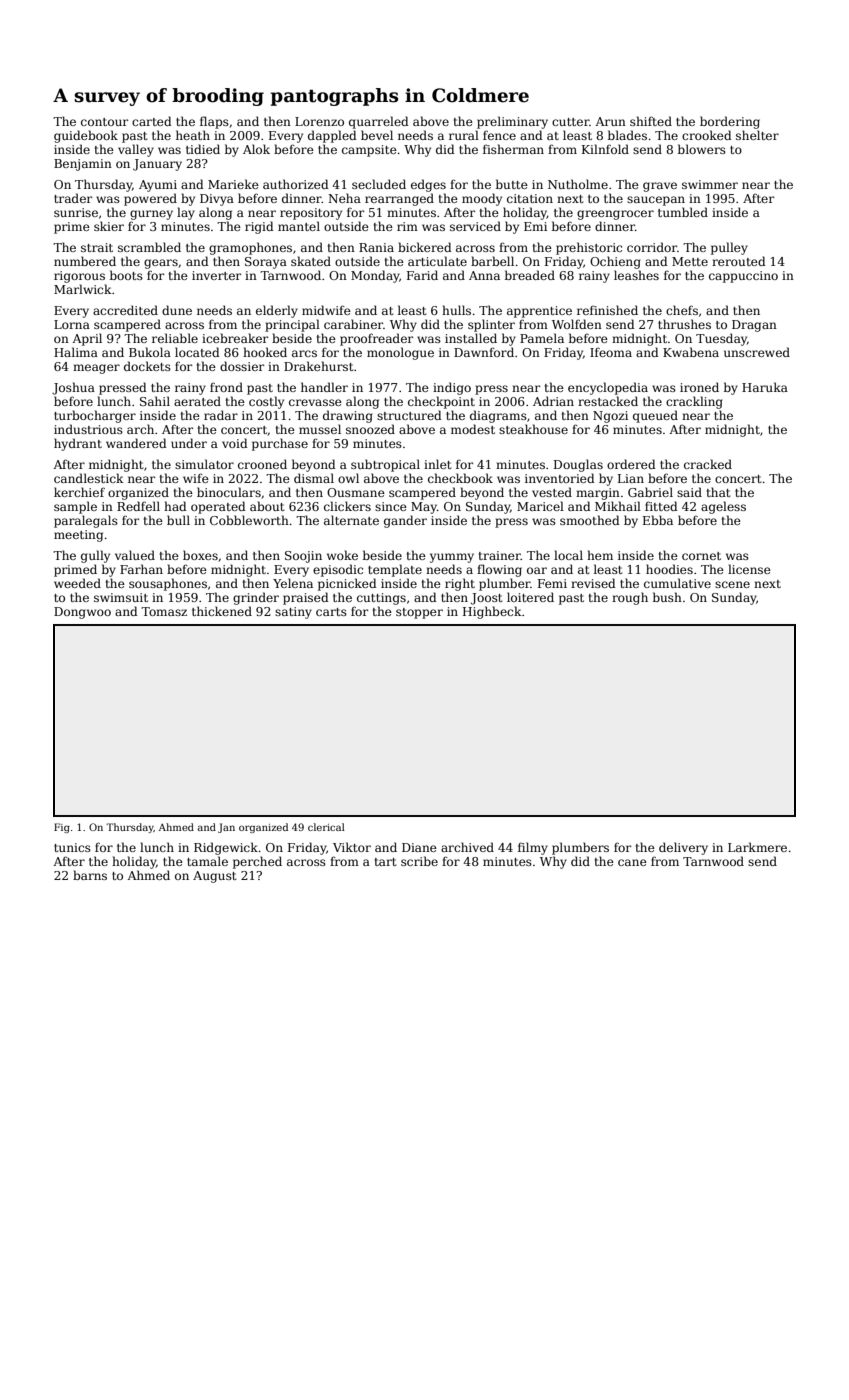  Describe the element at coordinates (610, 121) in the screenshot. I see `Arun` at that location.
